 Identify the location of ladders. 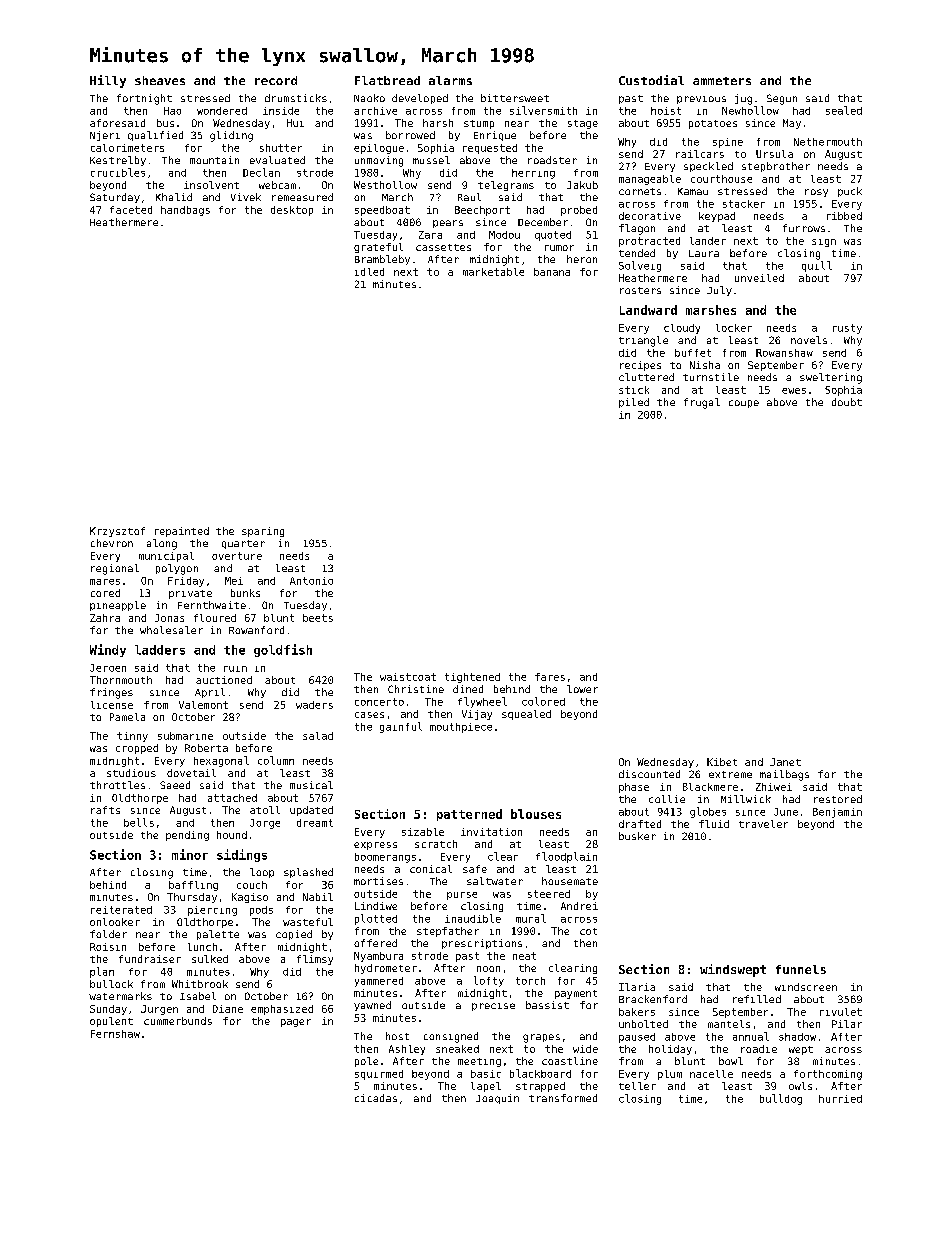
(160, 650).
